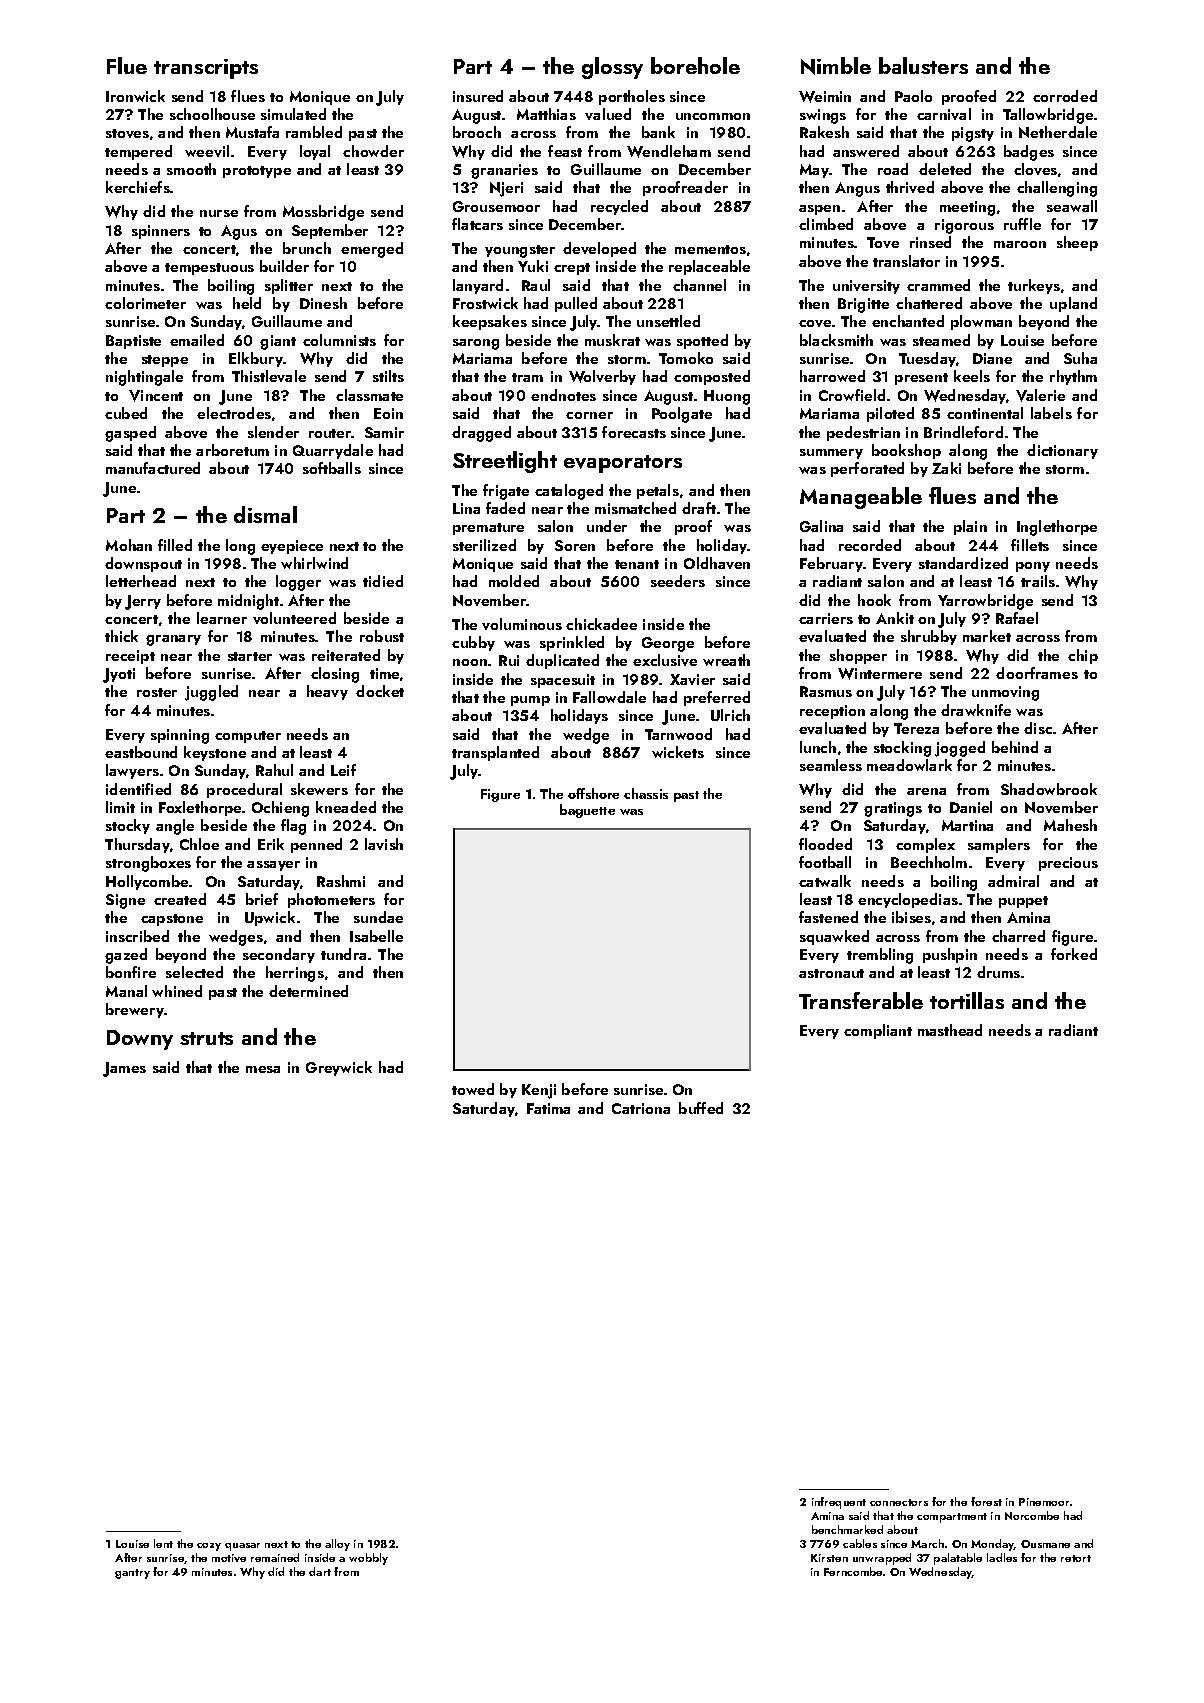  Describe the element at coordinates (1030, 545) in the screenshot. I see `fillets` at that location.
